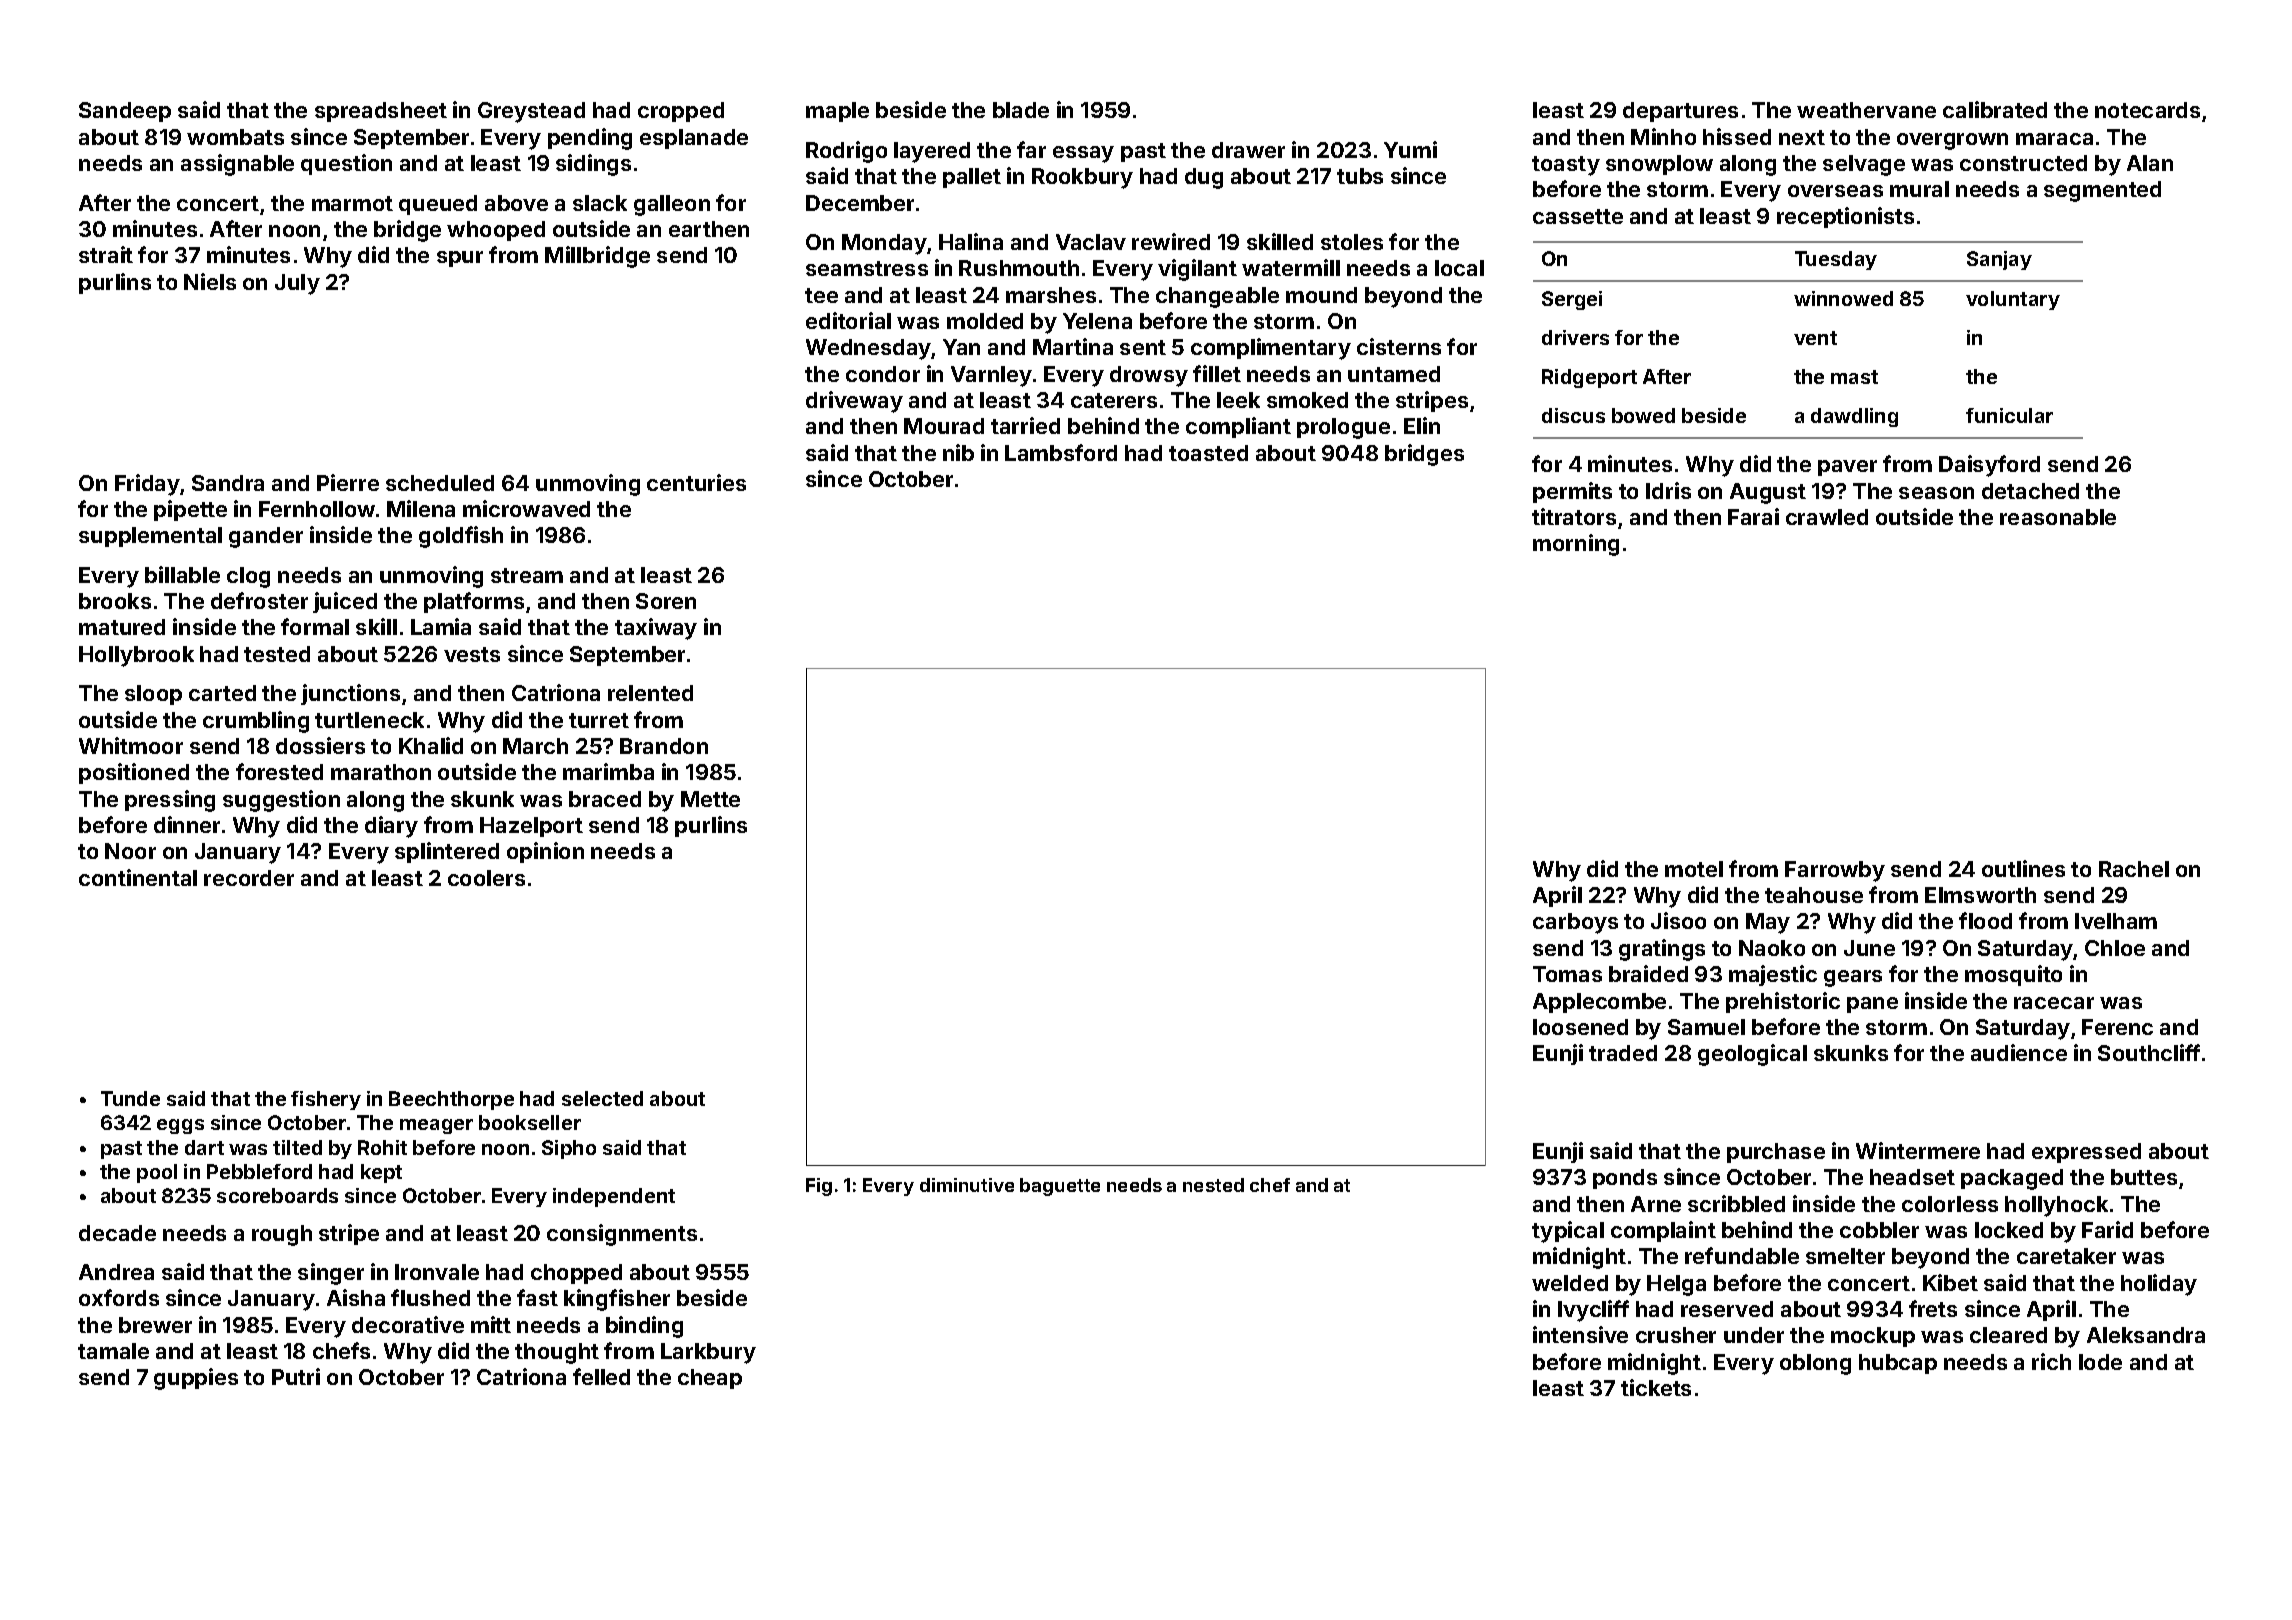 The width and height of the screenshot is (2292, 1620). Describe the element at coordinates (130, 1098) in the screenshot. I see `Tunde` at that location.
